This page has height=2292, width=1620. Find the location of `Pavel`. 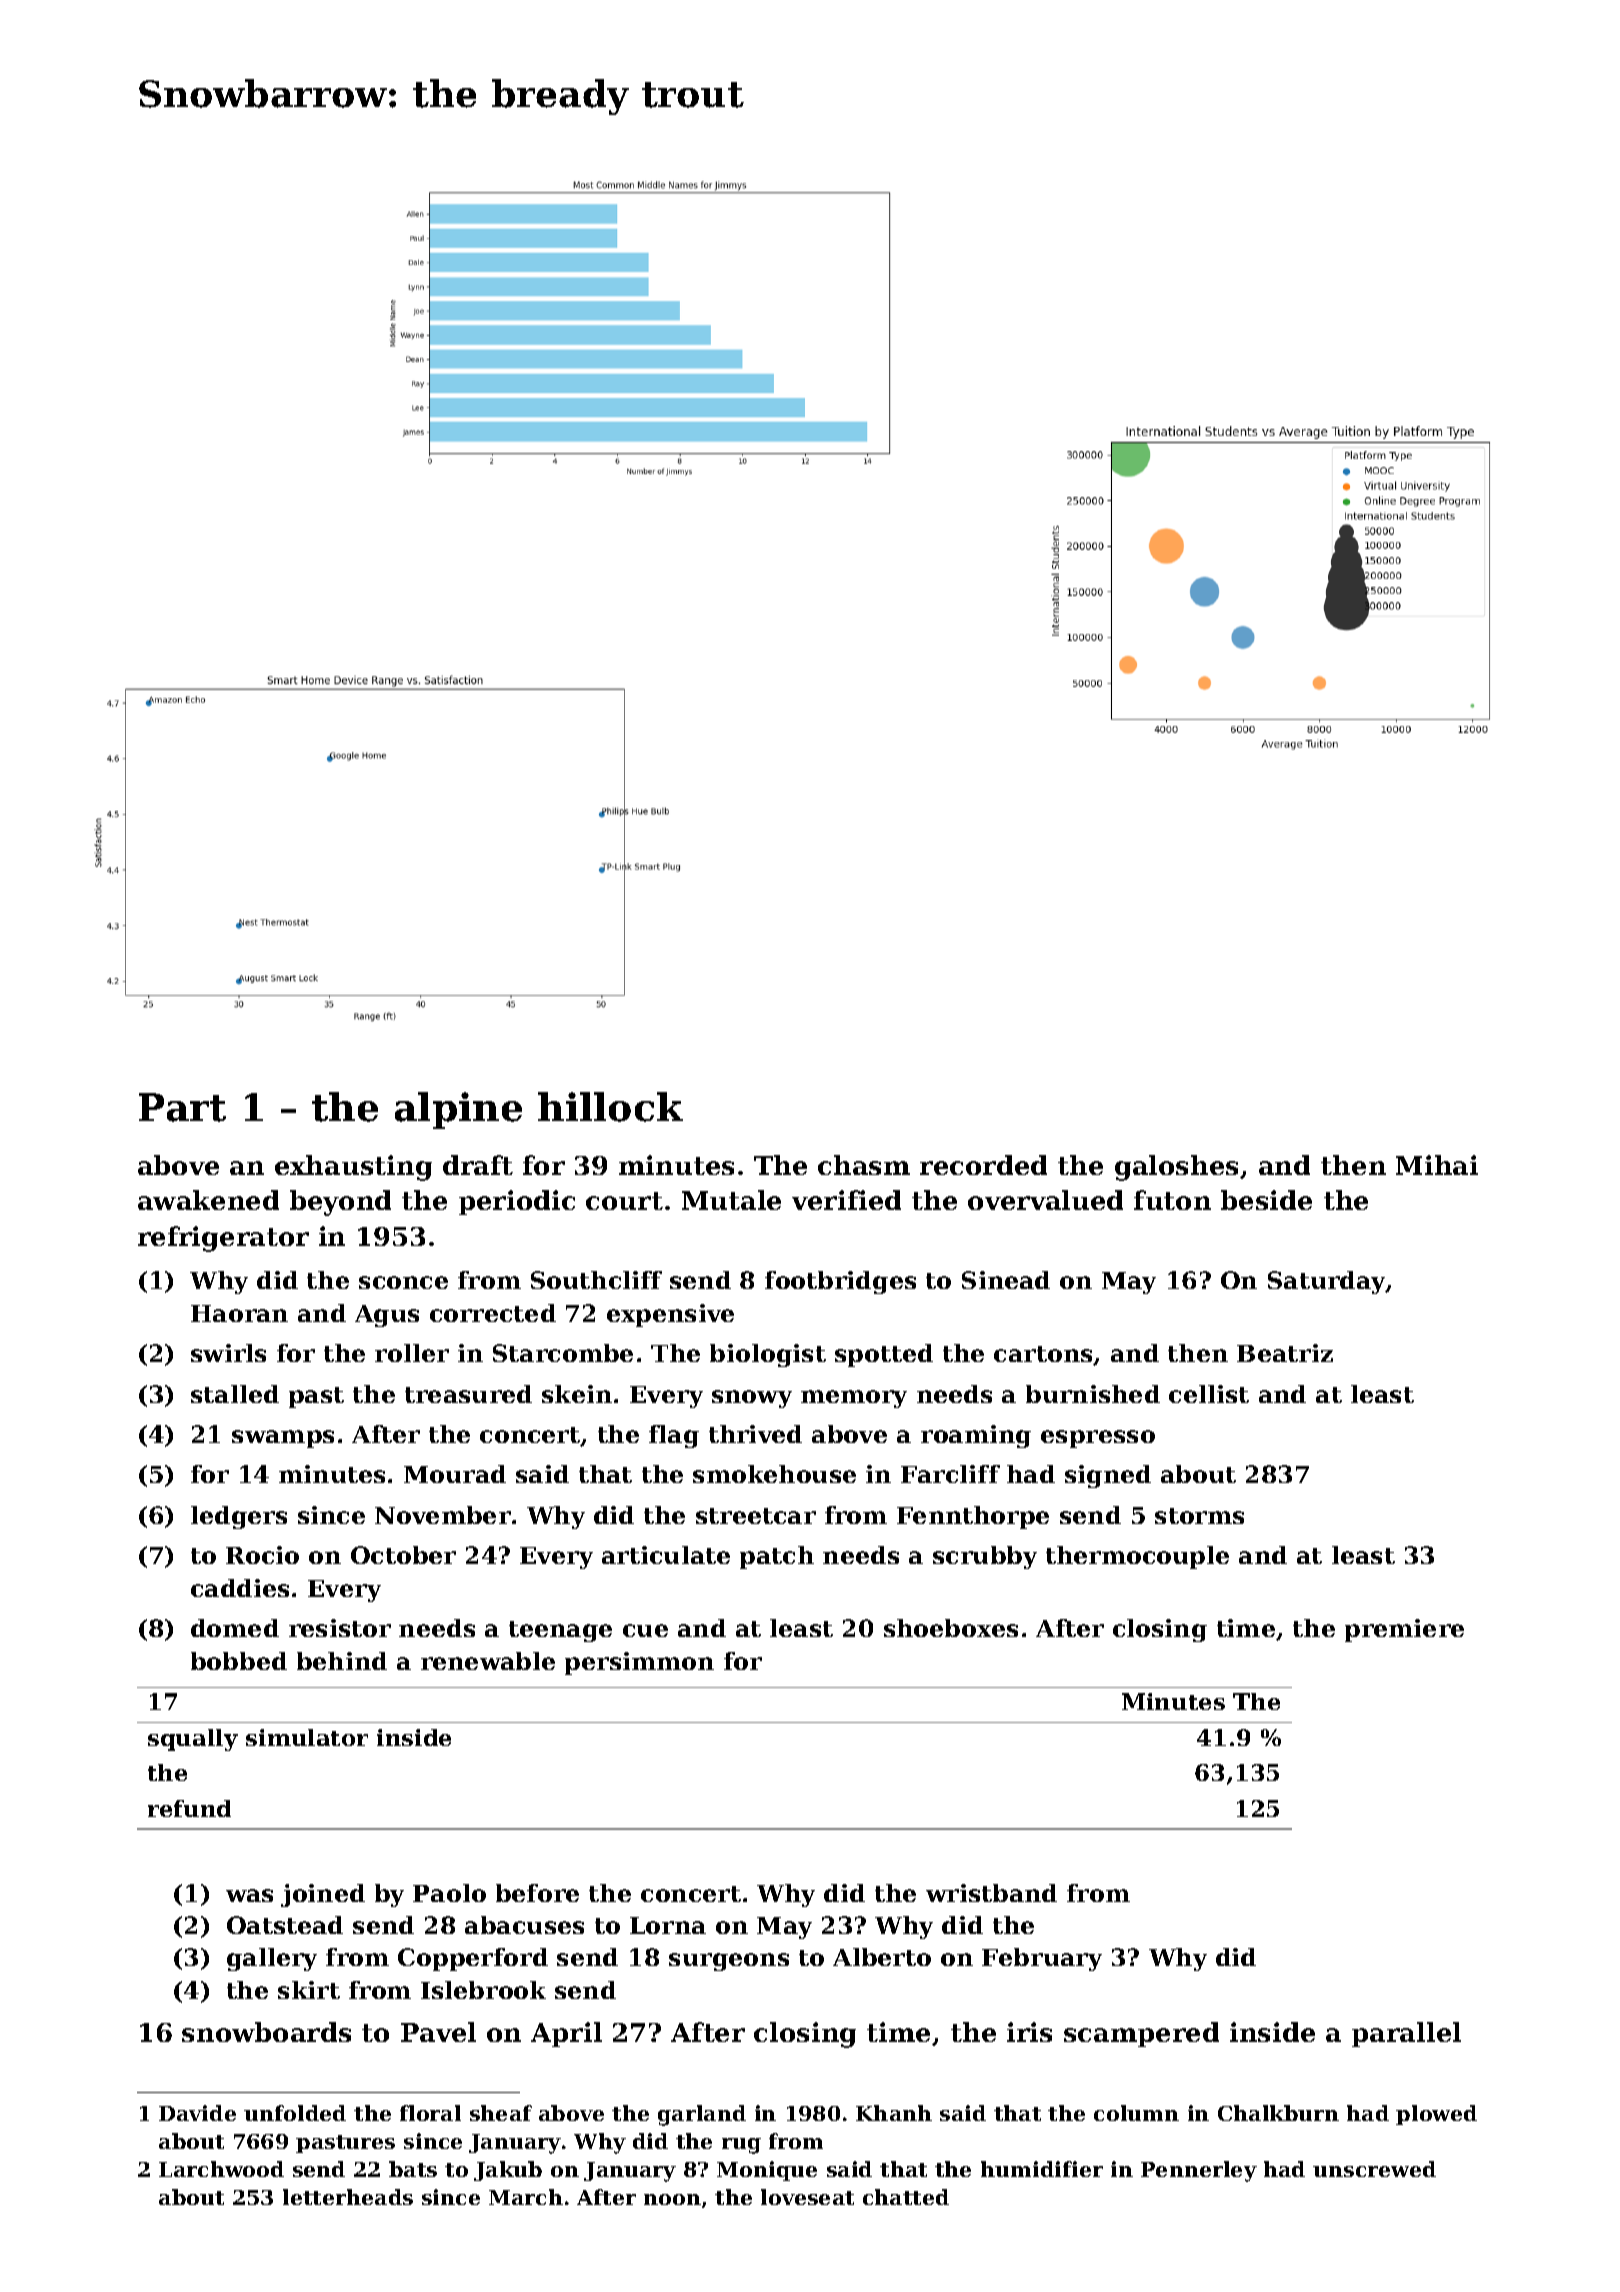

Pavel is located at coordinates (438, 2032).
